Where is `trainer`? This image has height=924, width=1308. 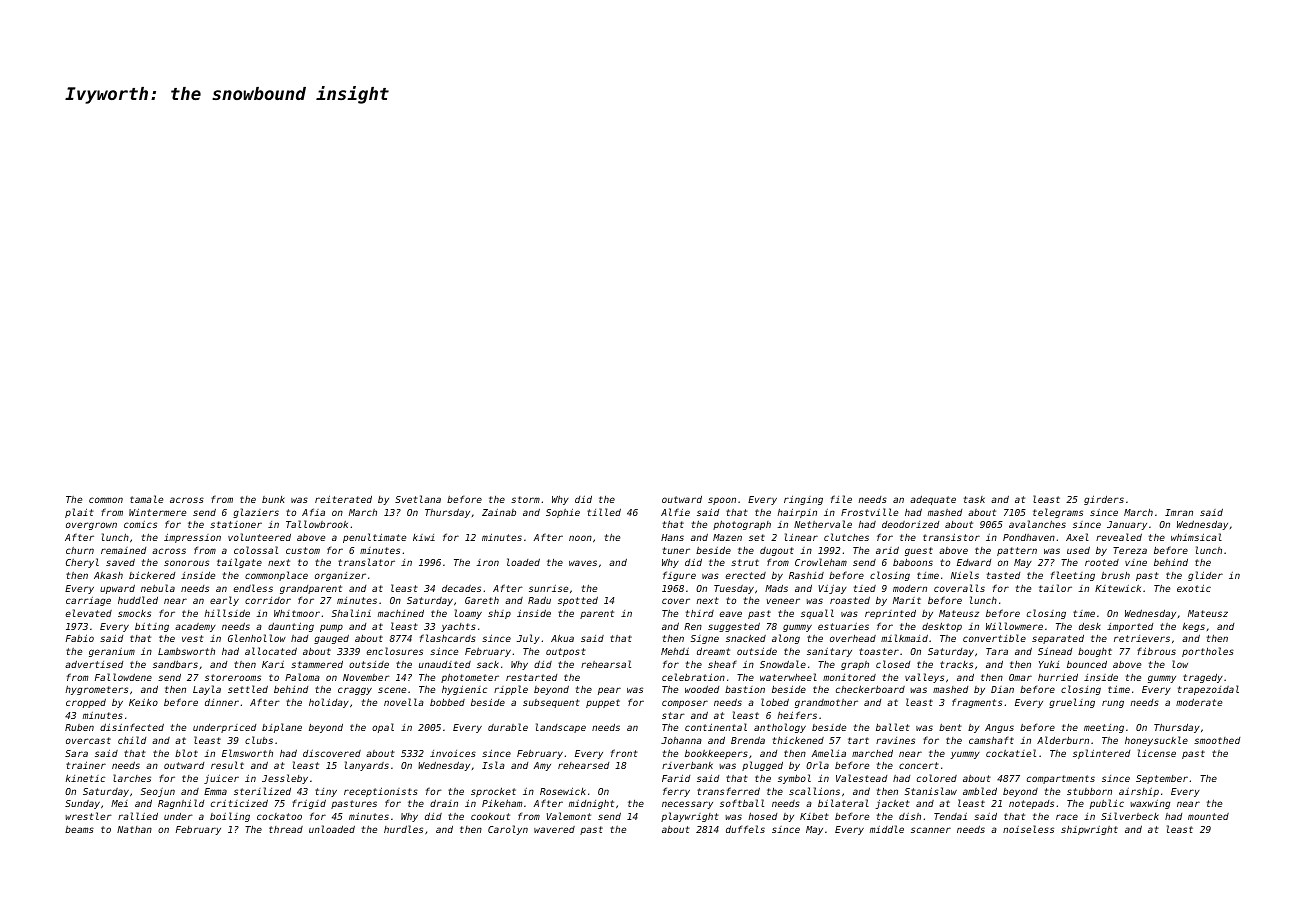
trainer is located at coordinates (86, 765).
